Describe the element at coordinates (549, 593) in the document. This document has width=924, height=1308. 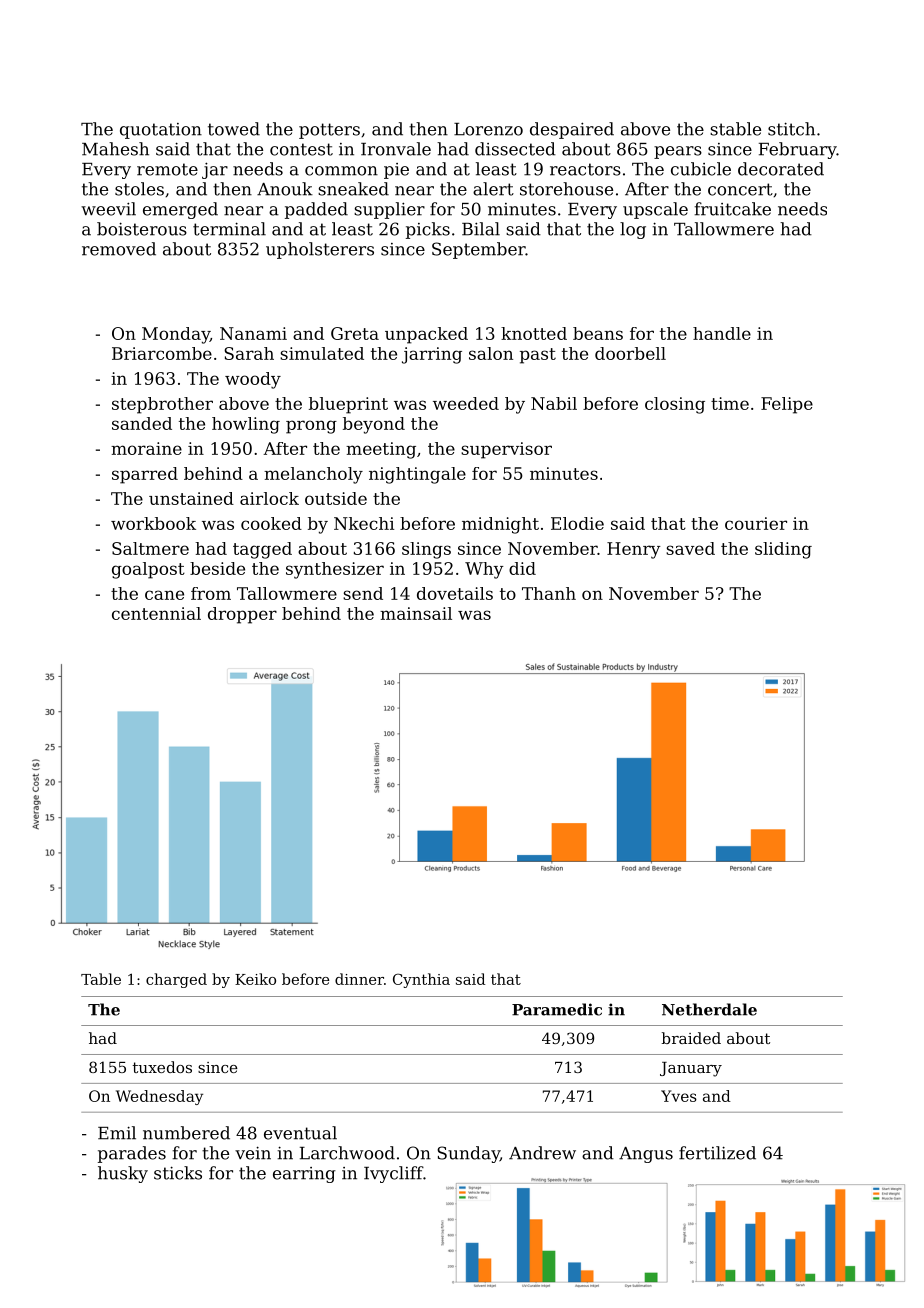
I see `Thanh` at that location.
